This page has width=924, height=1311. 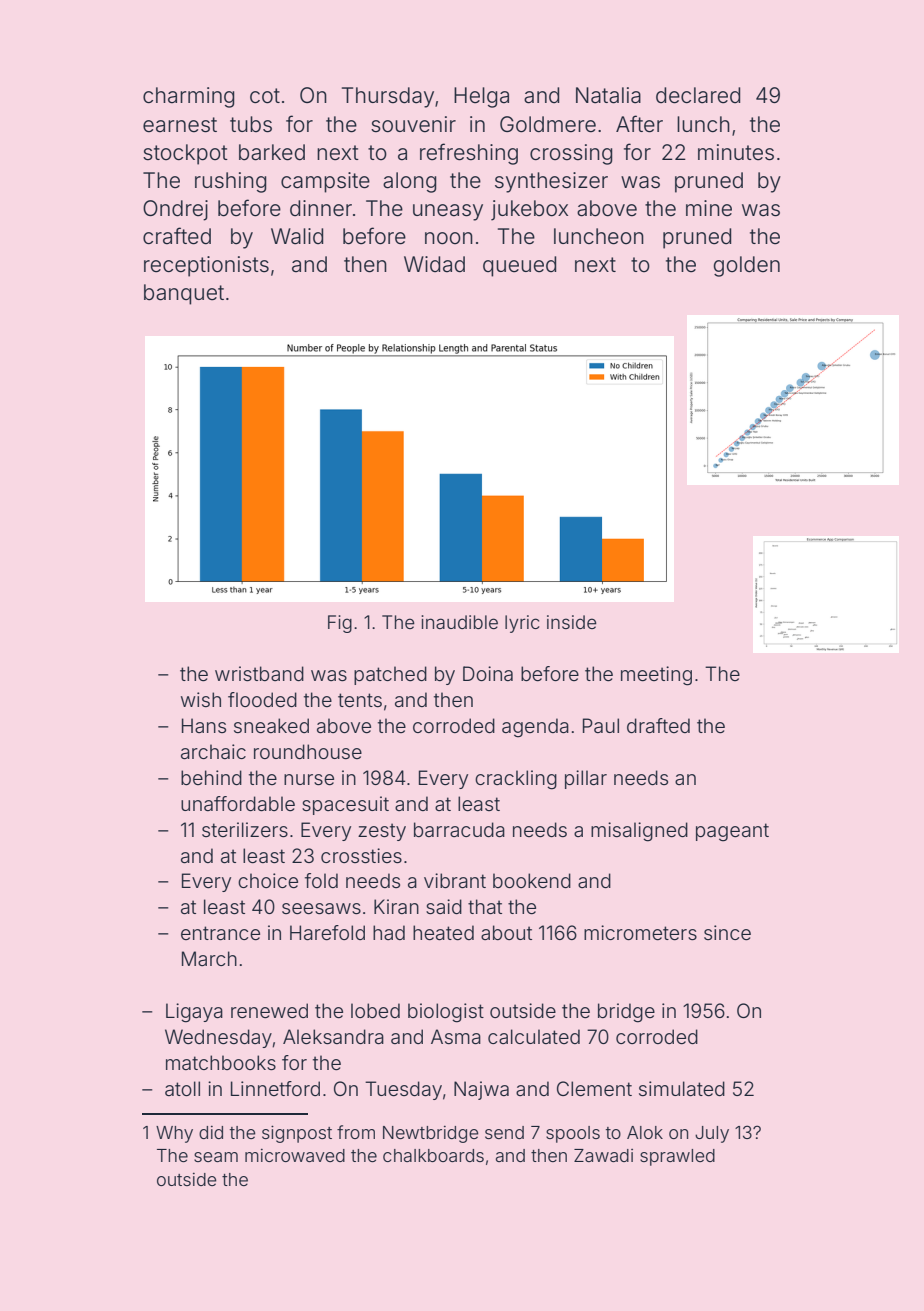 I want to click on golden, so click(x=747, y=266).
